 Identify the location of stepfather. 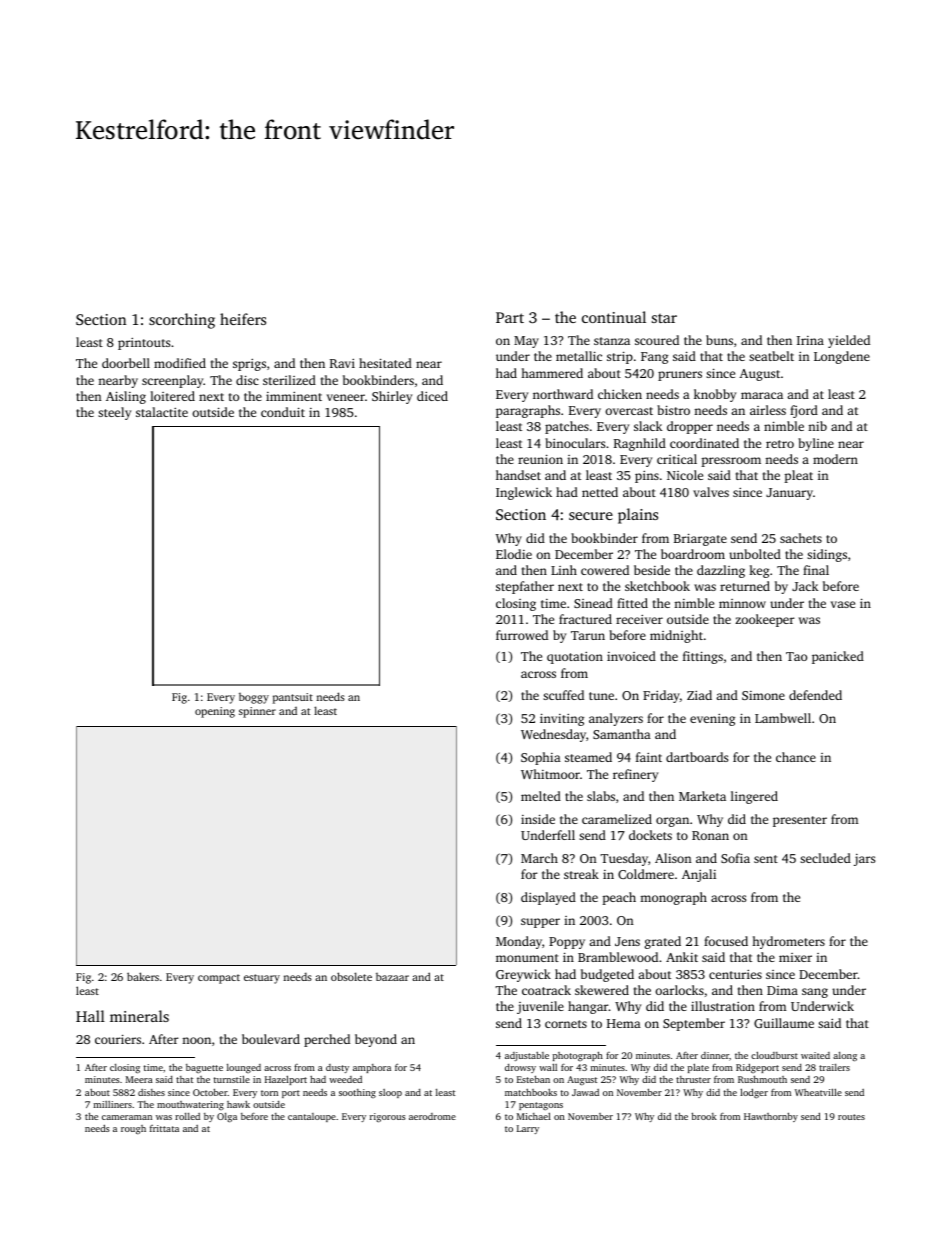
(525, 587).
